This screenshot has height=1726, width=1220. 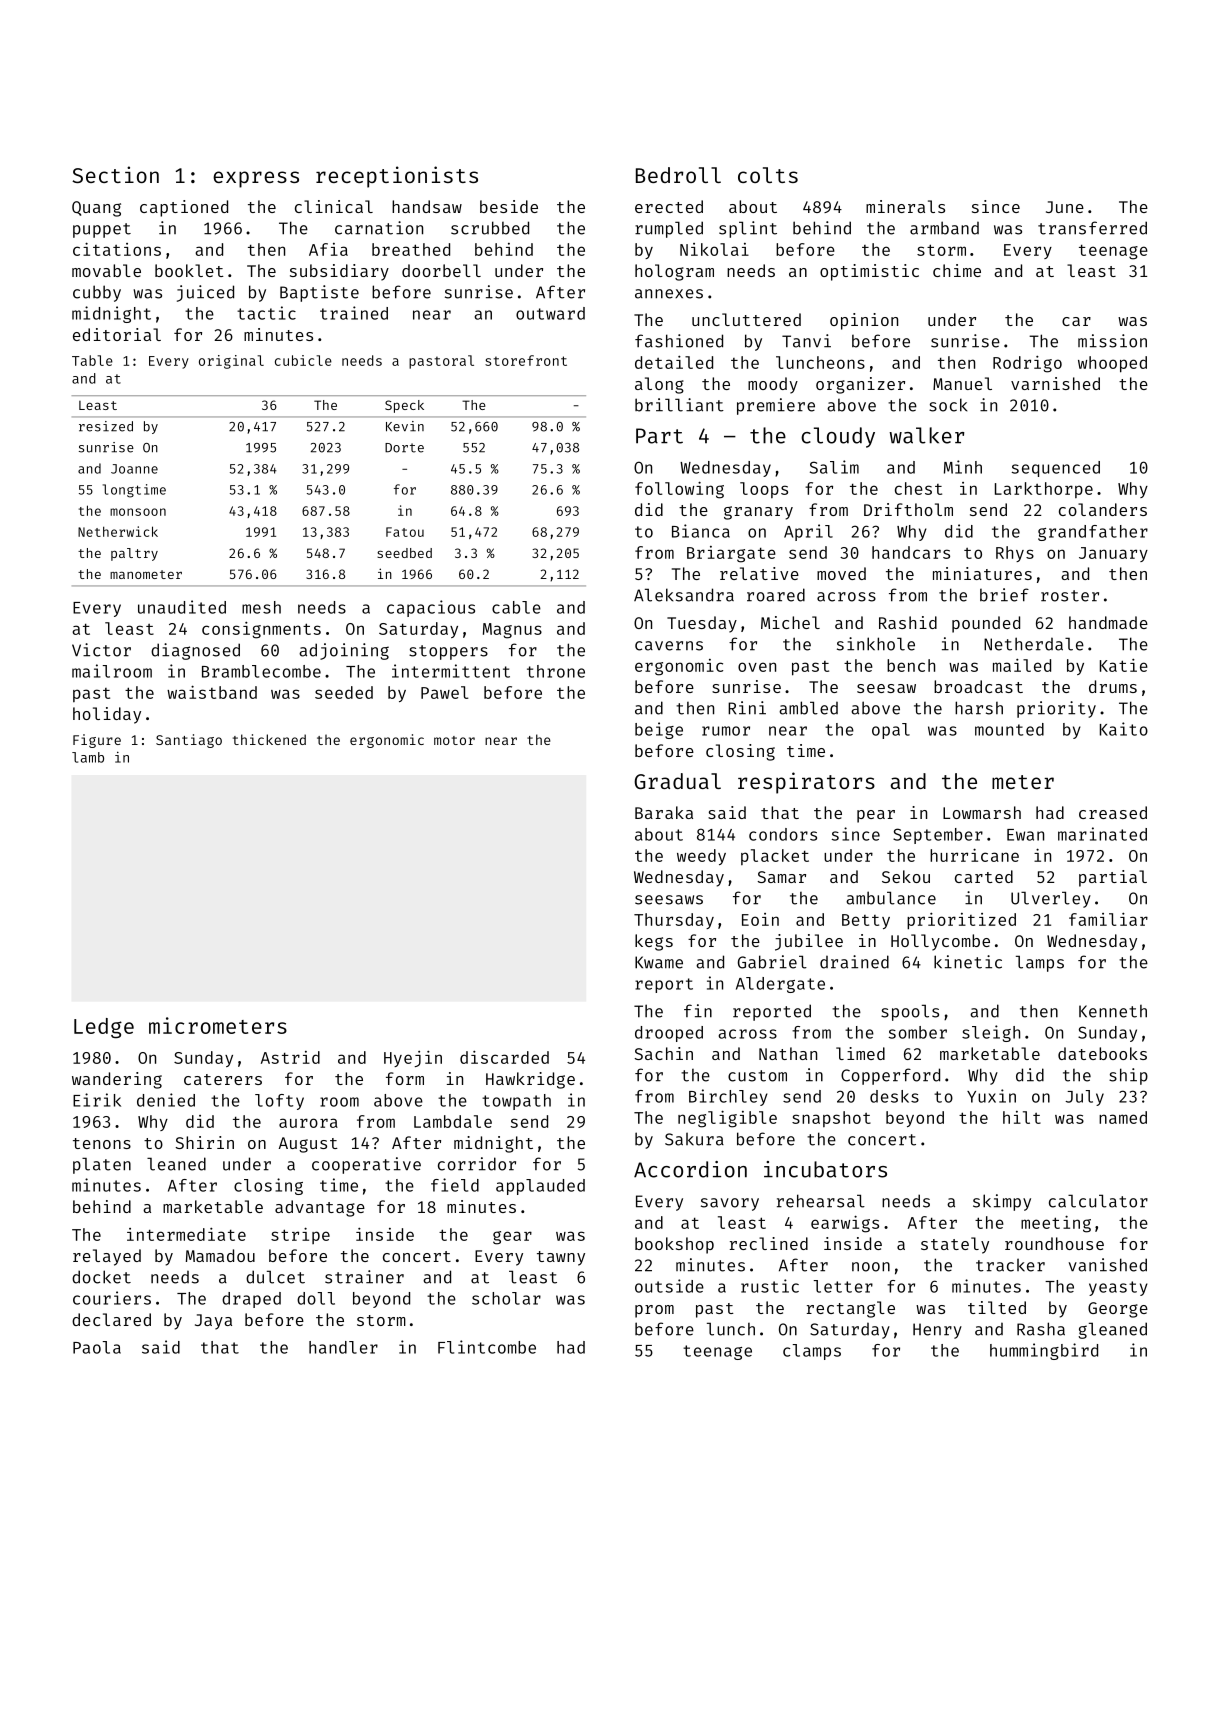 I want to click on Victor, so click(x=101, y=650).
